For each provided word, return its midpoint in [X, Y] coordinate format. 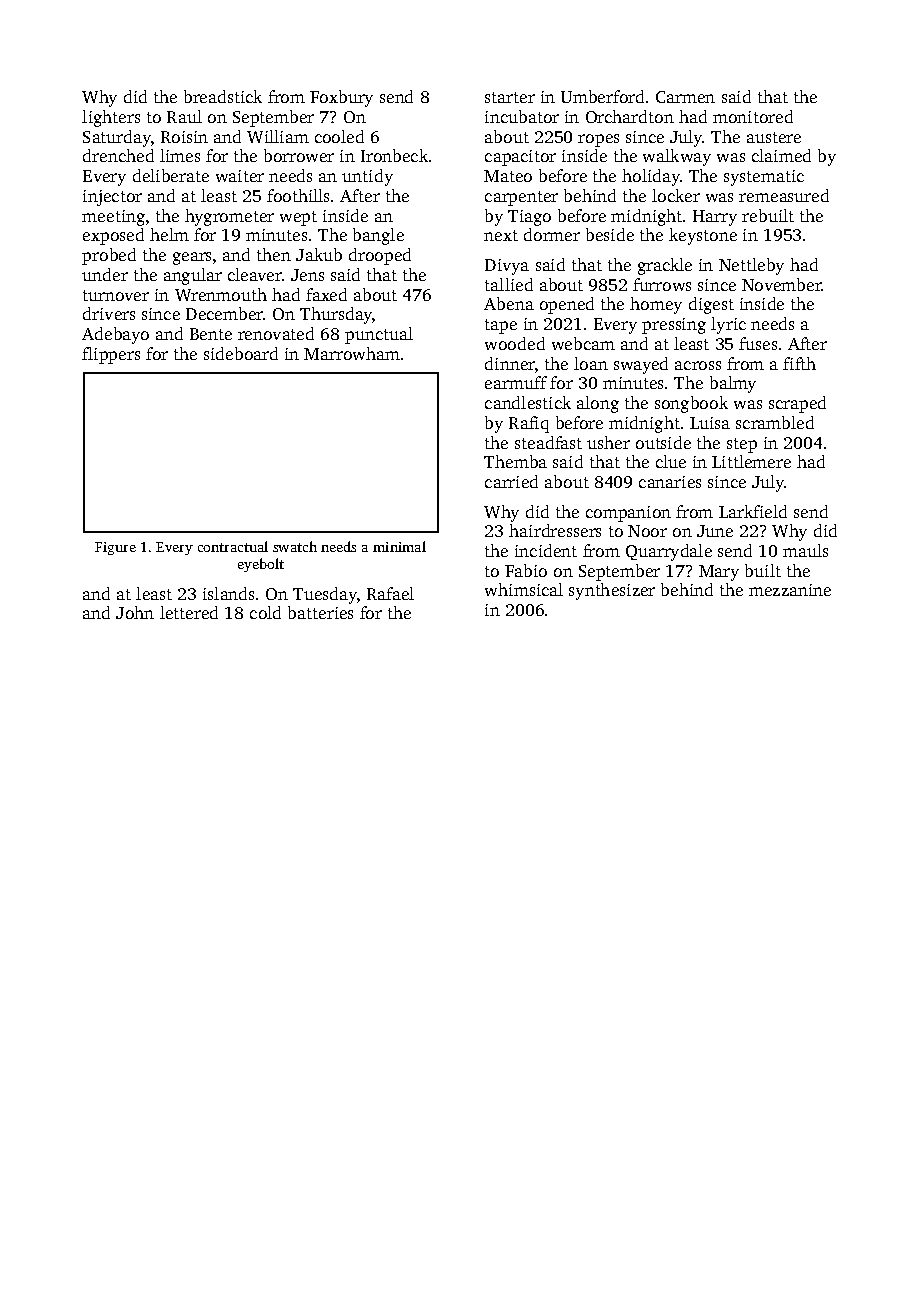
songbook [691, 404]
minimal [399, 546]
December [225, 313]
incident [546, 550]
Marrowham [352, 353]
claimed [781, 155]
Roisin [184, 137]
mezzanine [790, 590]
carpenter [521, 198]
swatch [295, 546]
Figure [115, 548]
